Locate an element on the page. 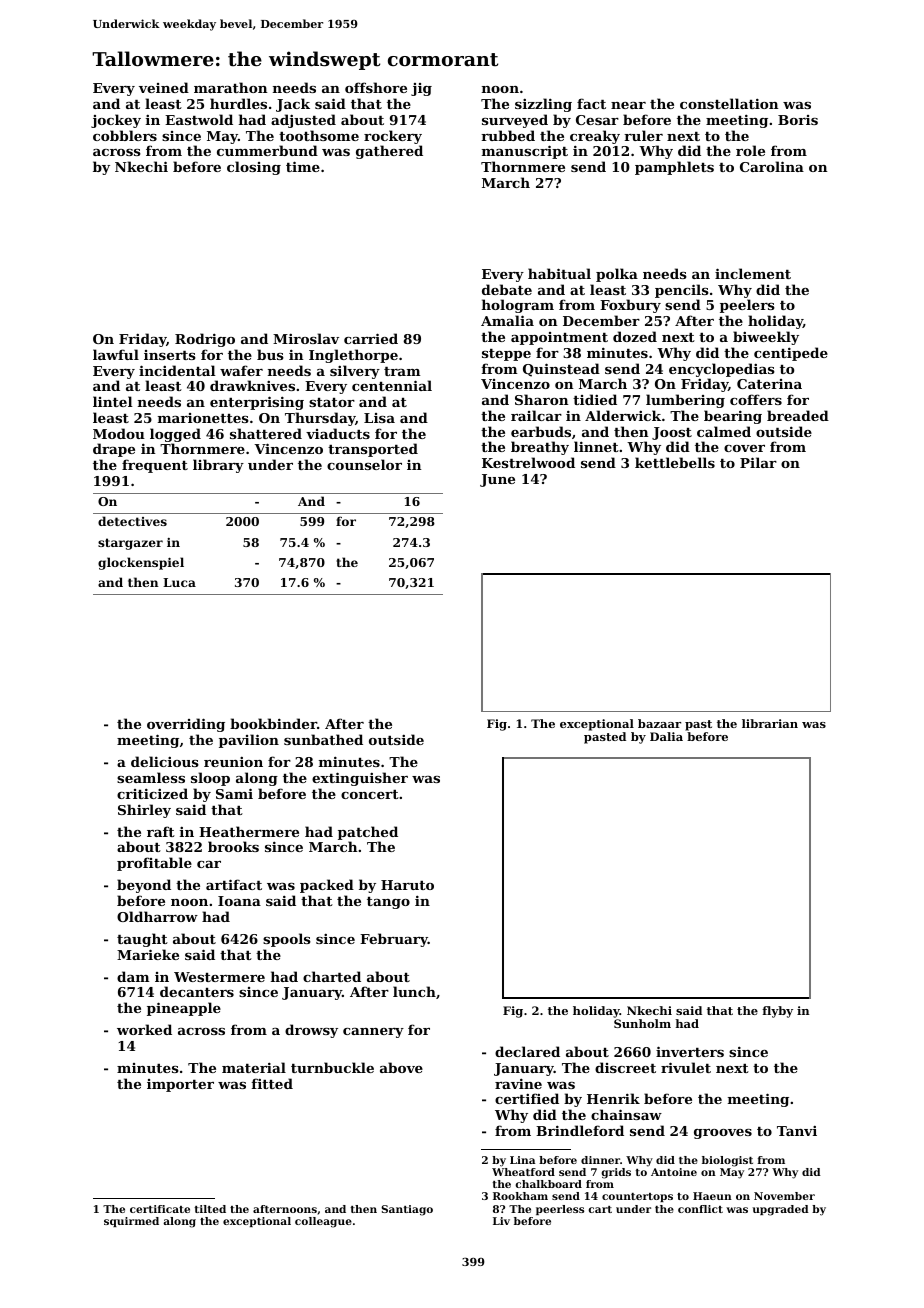  gathered is located at coordinates (389, 152).
